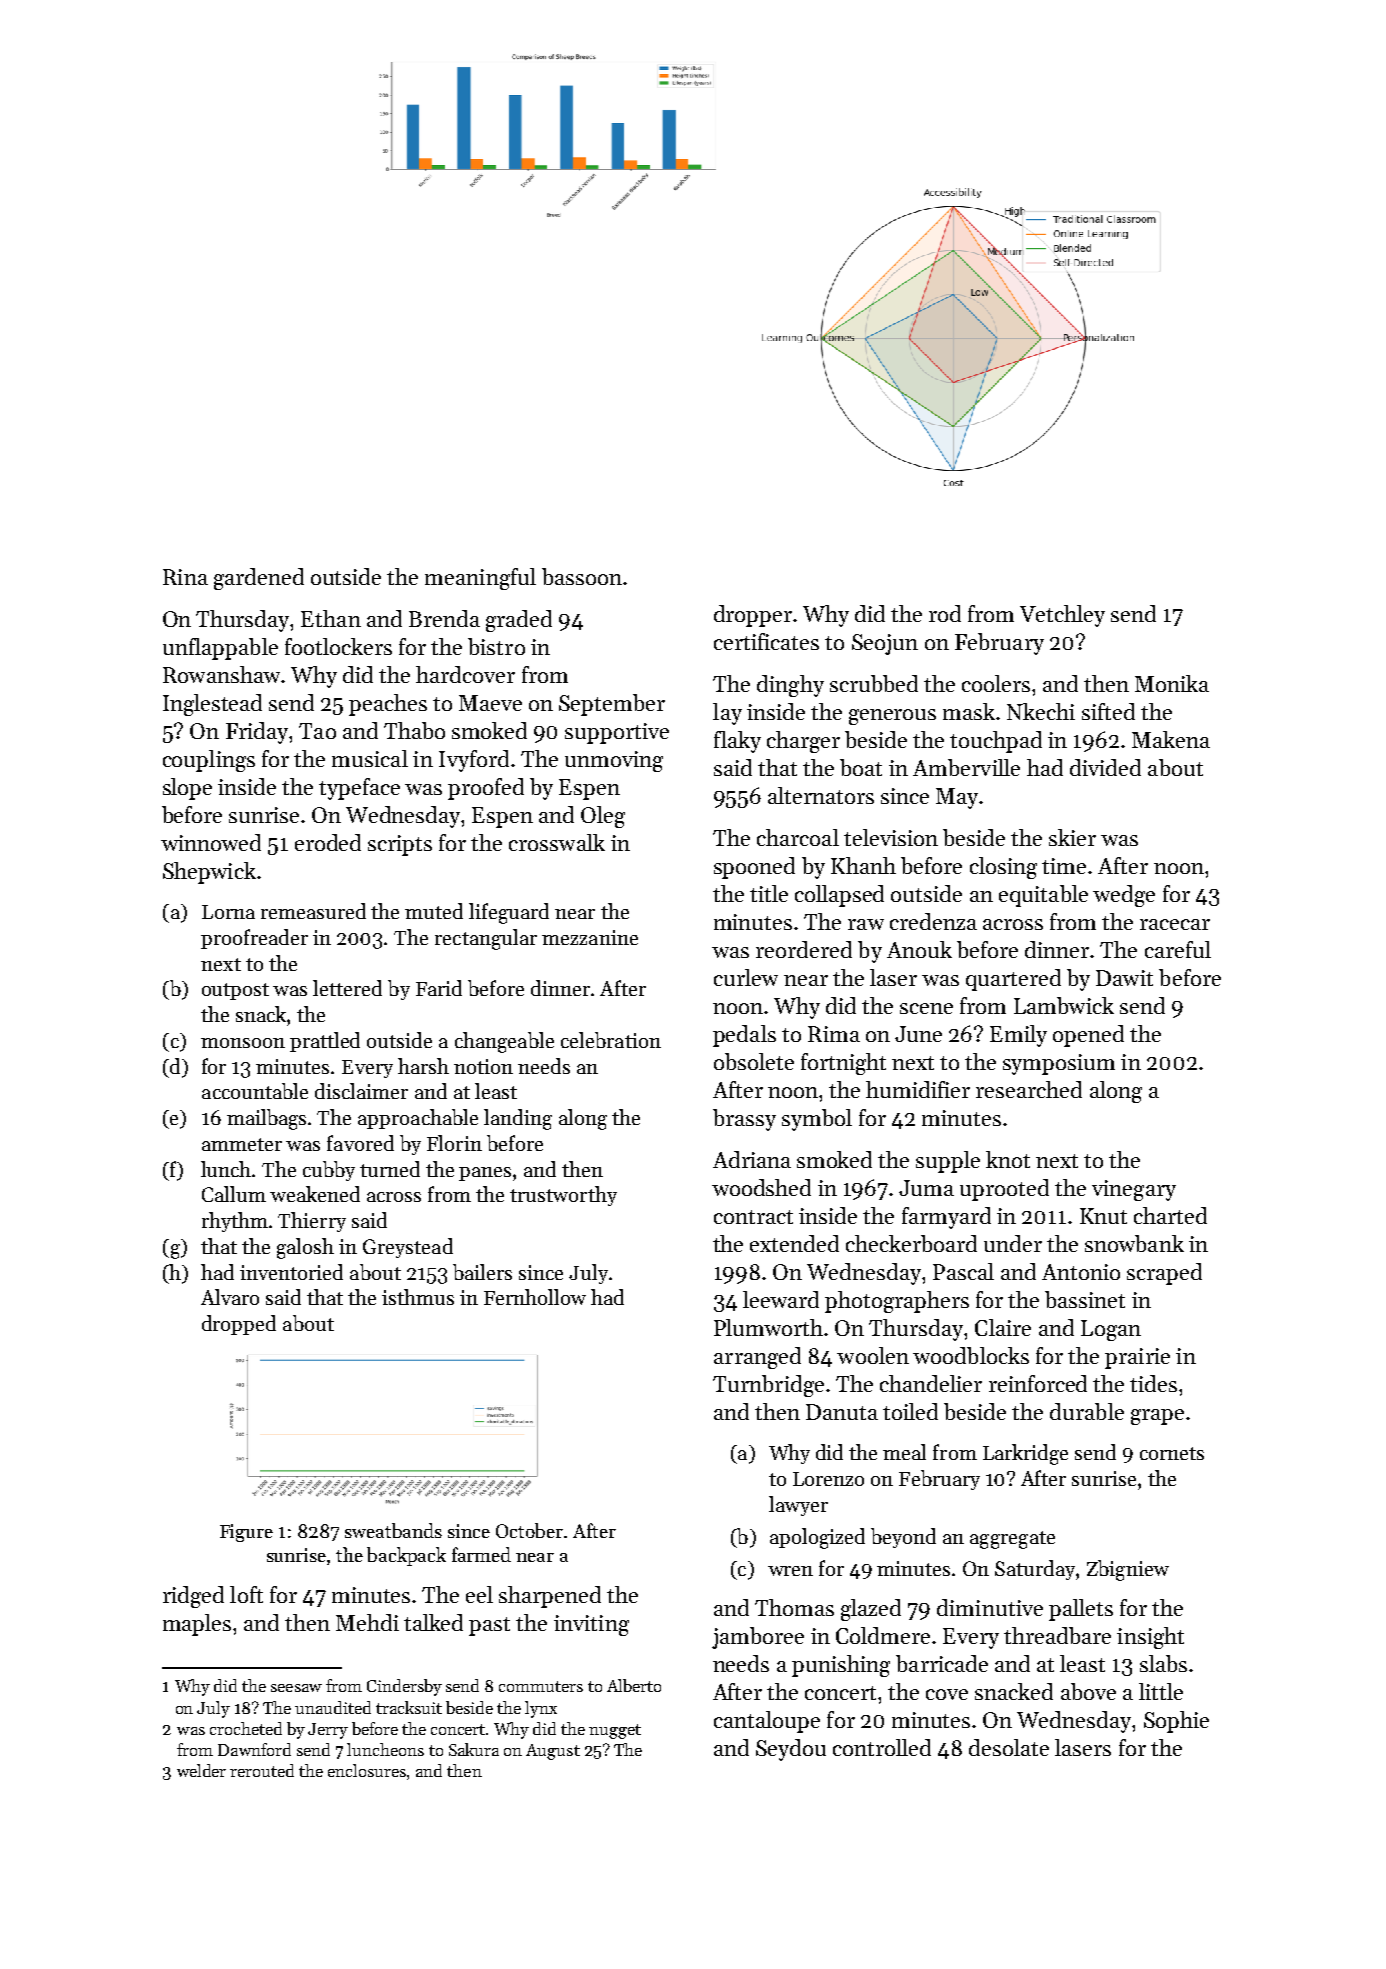  What do you see at coordinates (798, 1506) in the image?
I see `lawyer` at bounding box center [798, 1506].
